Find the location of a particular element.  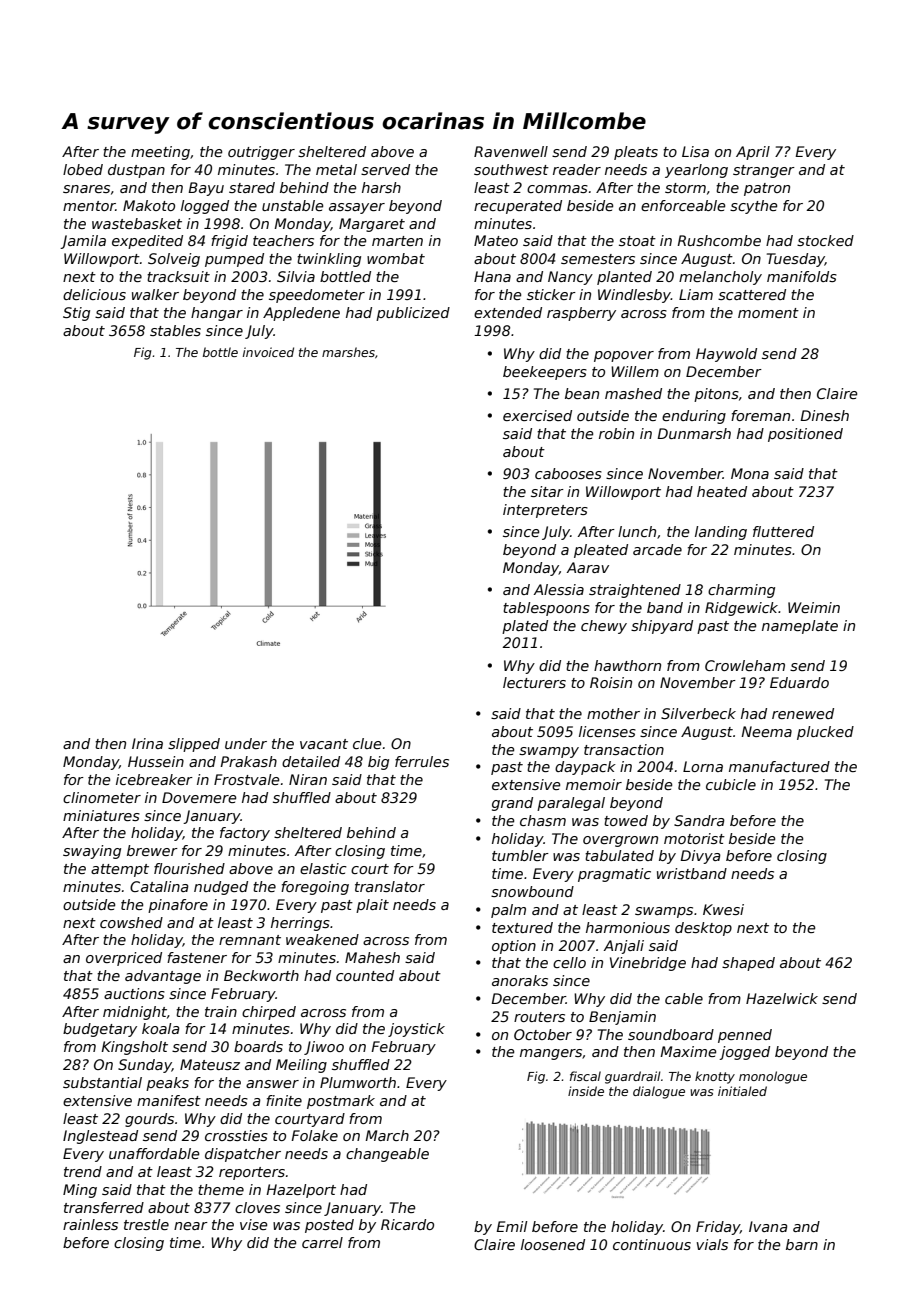

mangers is located at coordinates (551, 1054).
